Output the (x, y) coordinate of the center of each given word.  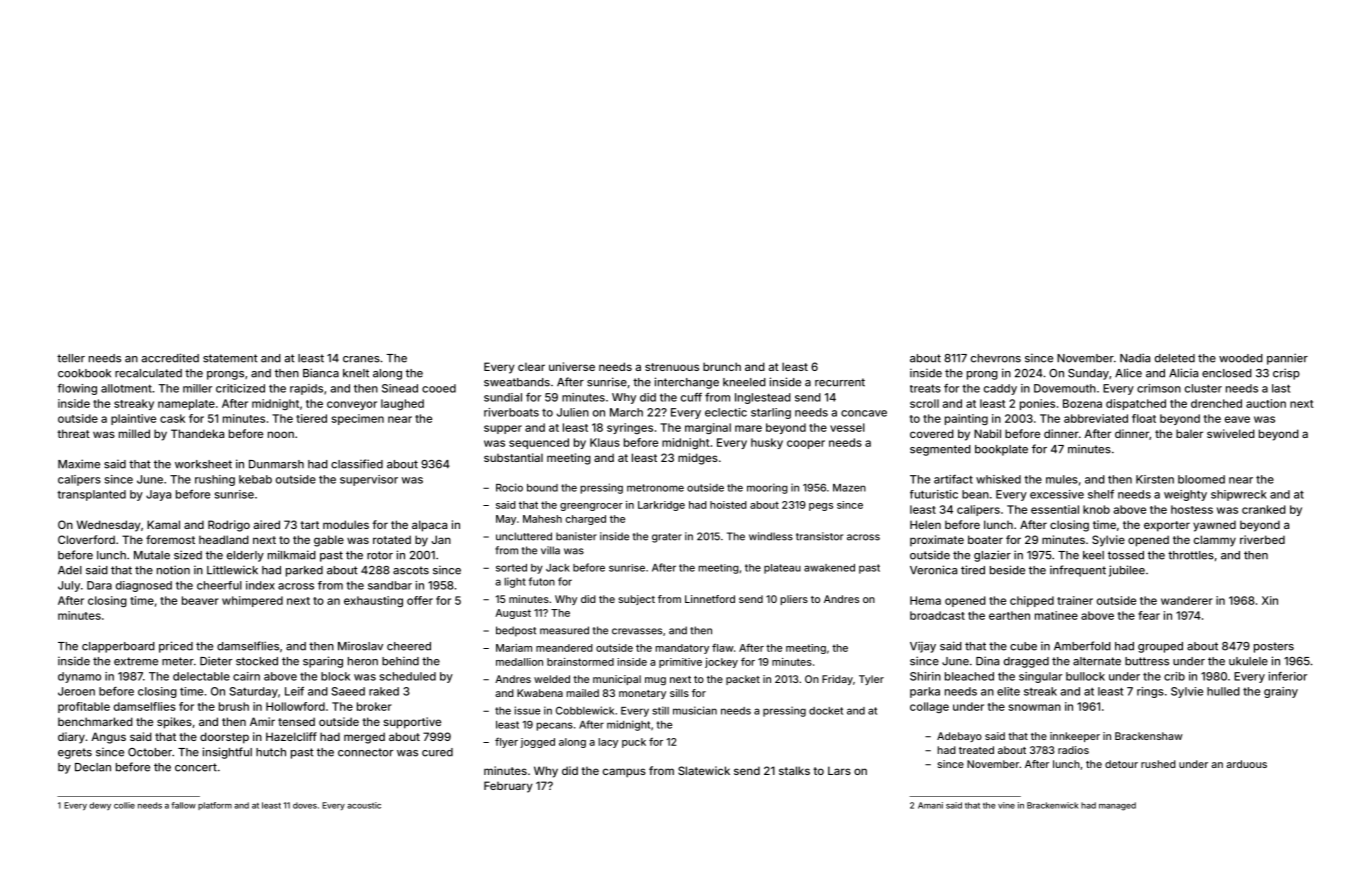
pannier (1287, 359)
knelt (356, 373)
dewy (100, 806)
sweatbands (517, 382)
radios (1073, 750)
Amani (930, 805)
